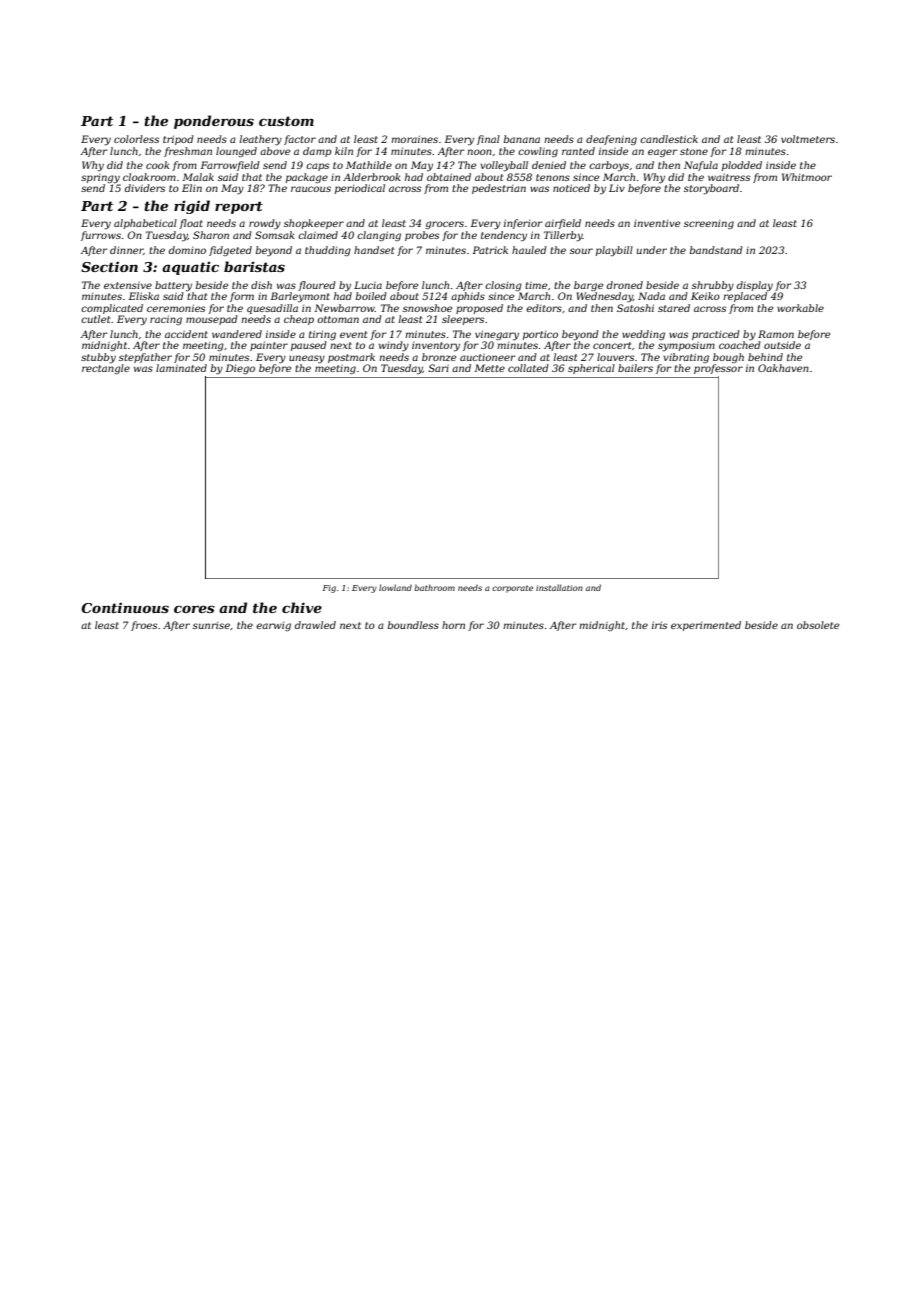  Describe the element at coordinates (438, 368) in the screenshot. I see `Sari` at that location.
